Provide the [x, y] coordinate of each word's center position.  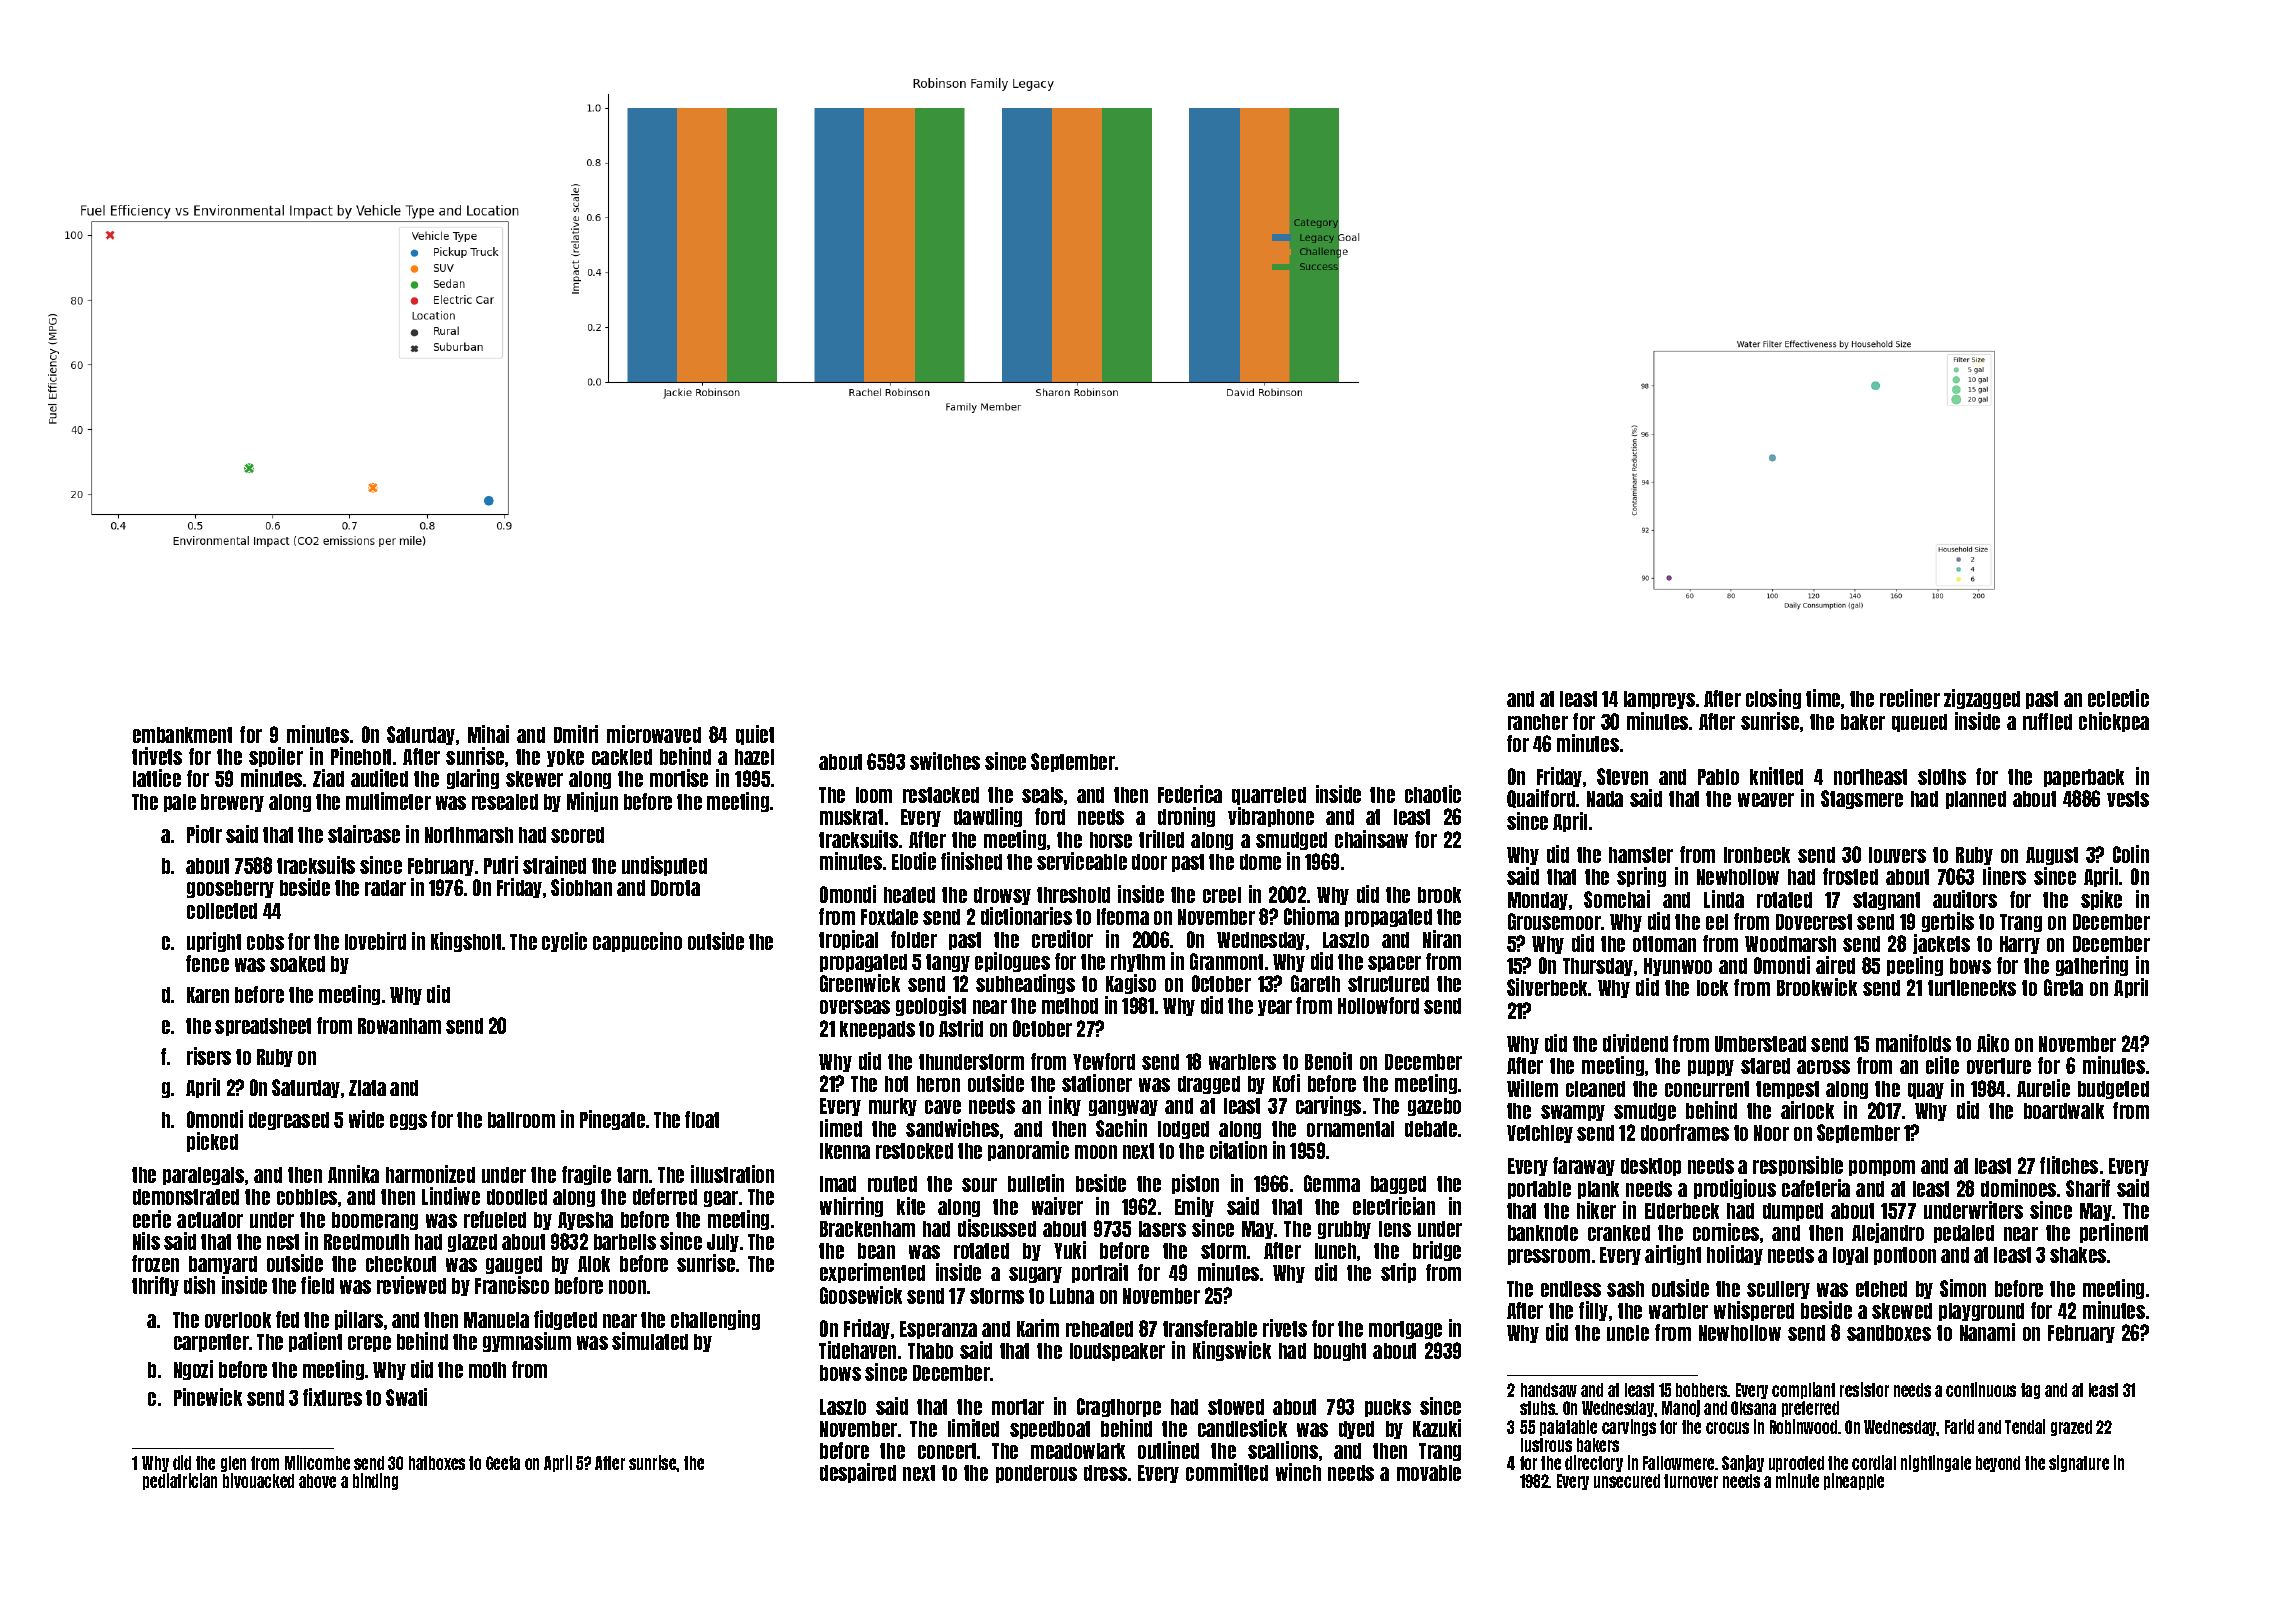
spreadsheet [263, 1027]
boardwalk [2064, 1111]
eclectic [2118, 698]
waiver [1057, 1206]
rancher [1538, 722]
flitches [2069, 1165]
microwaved [654, 734]
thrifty [155, 1286]
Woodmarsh [1790, 944]
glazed [472, 1243]
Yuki [1070, 1250]
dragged [1209, 1085]
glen [233, 1464]
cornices [1726, 1232]
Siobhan [581, 887]
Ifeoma [1123, 916]
